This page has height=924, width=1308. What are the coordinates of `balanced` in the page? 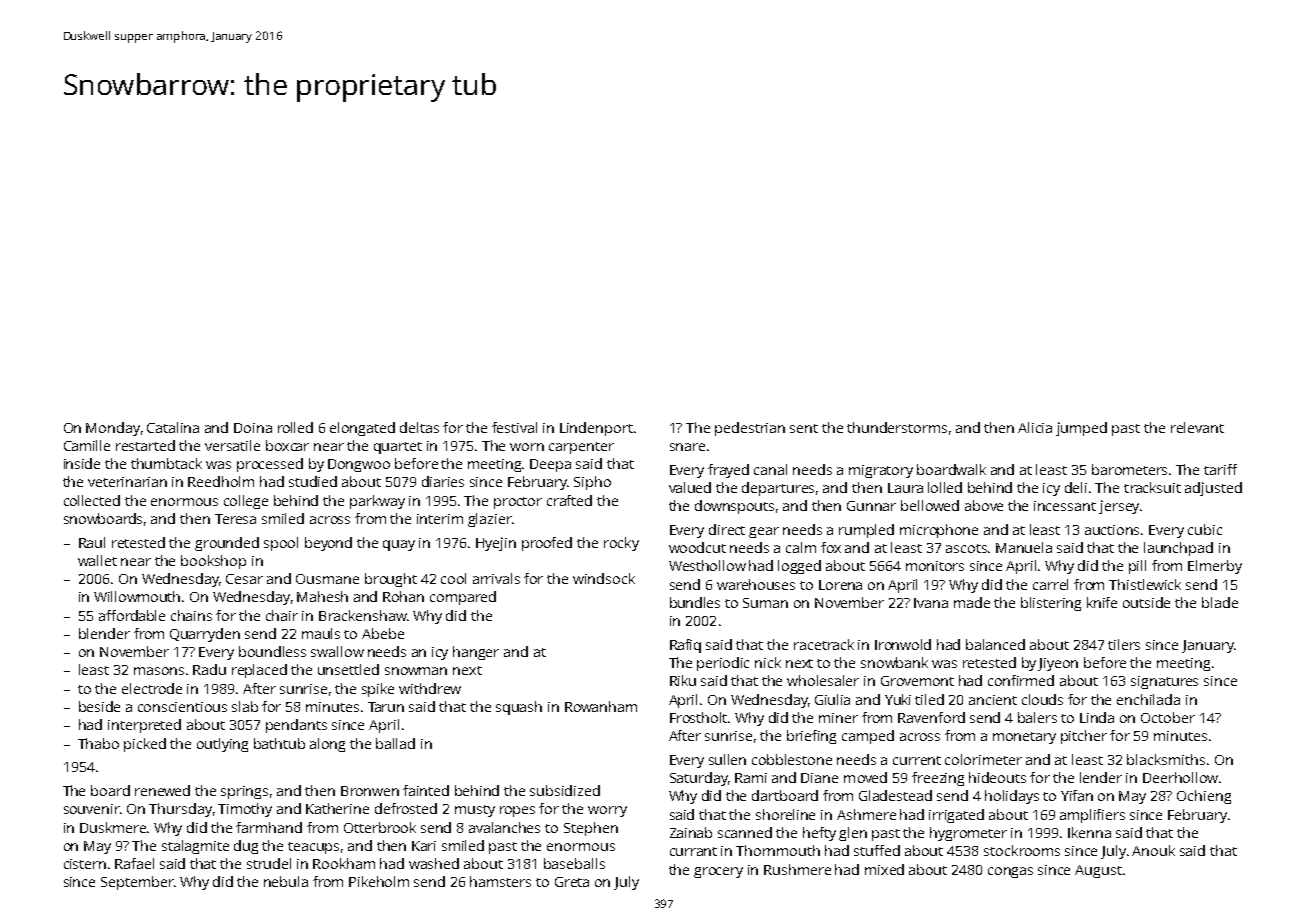 It's located at (995, 644).
